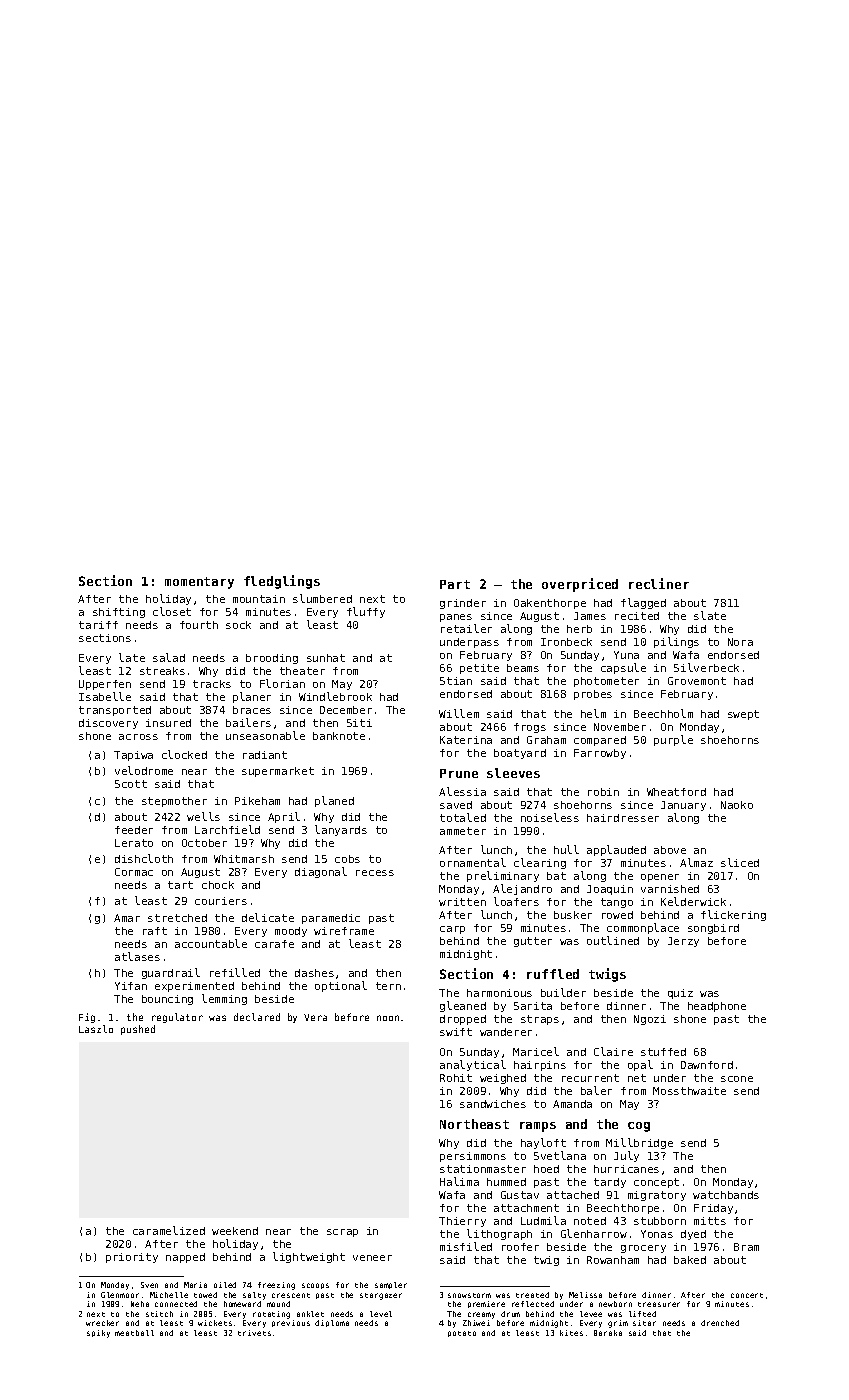  What do you see at coordinates (177, 918) in the screenshot?
I see `stretched` at bounding box center [177, 918].
